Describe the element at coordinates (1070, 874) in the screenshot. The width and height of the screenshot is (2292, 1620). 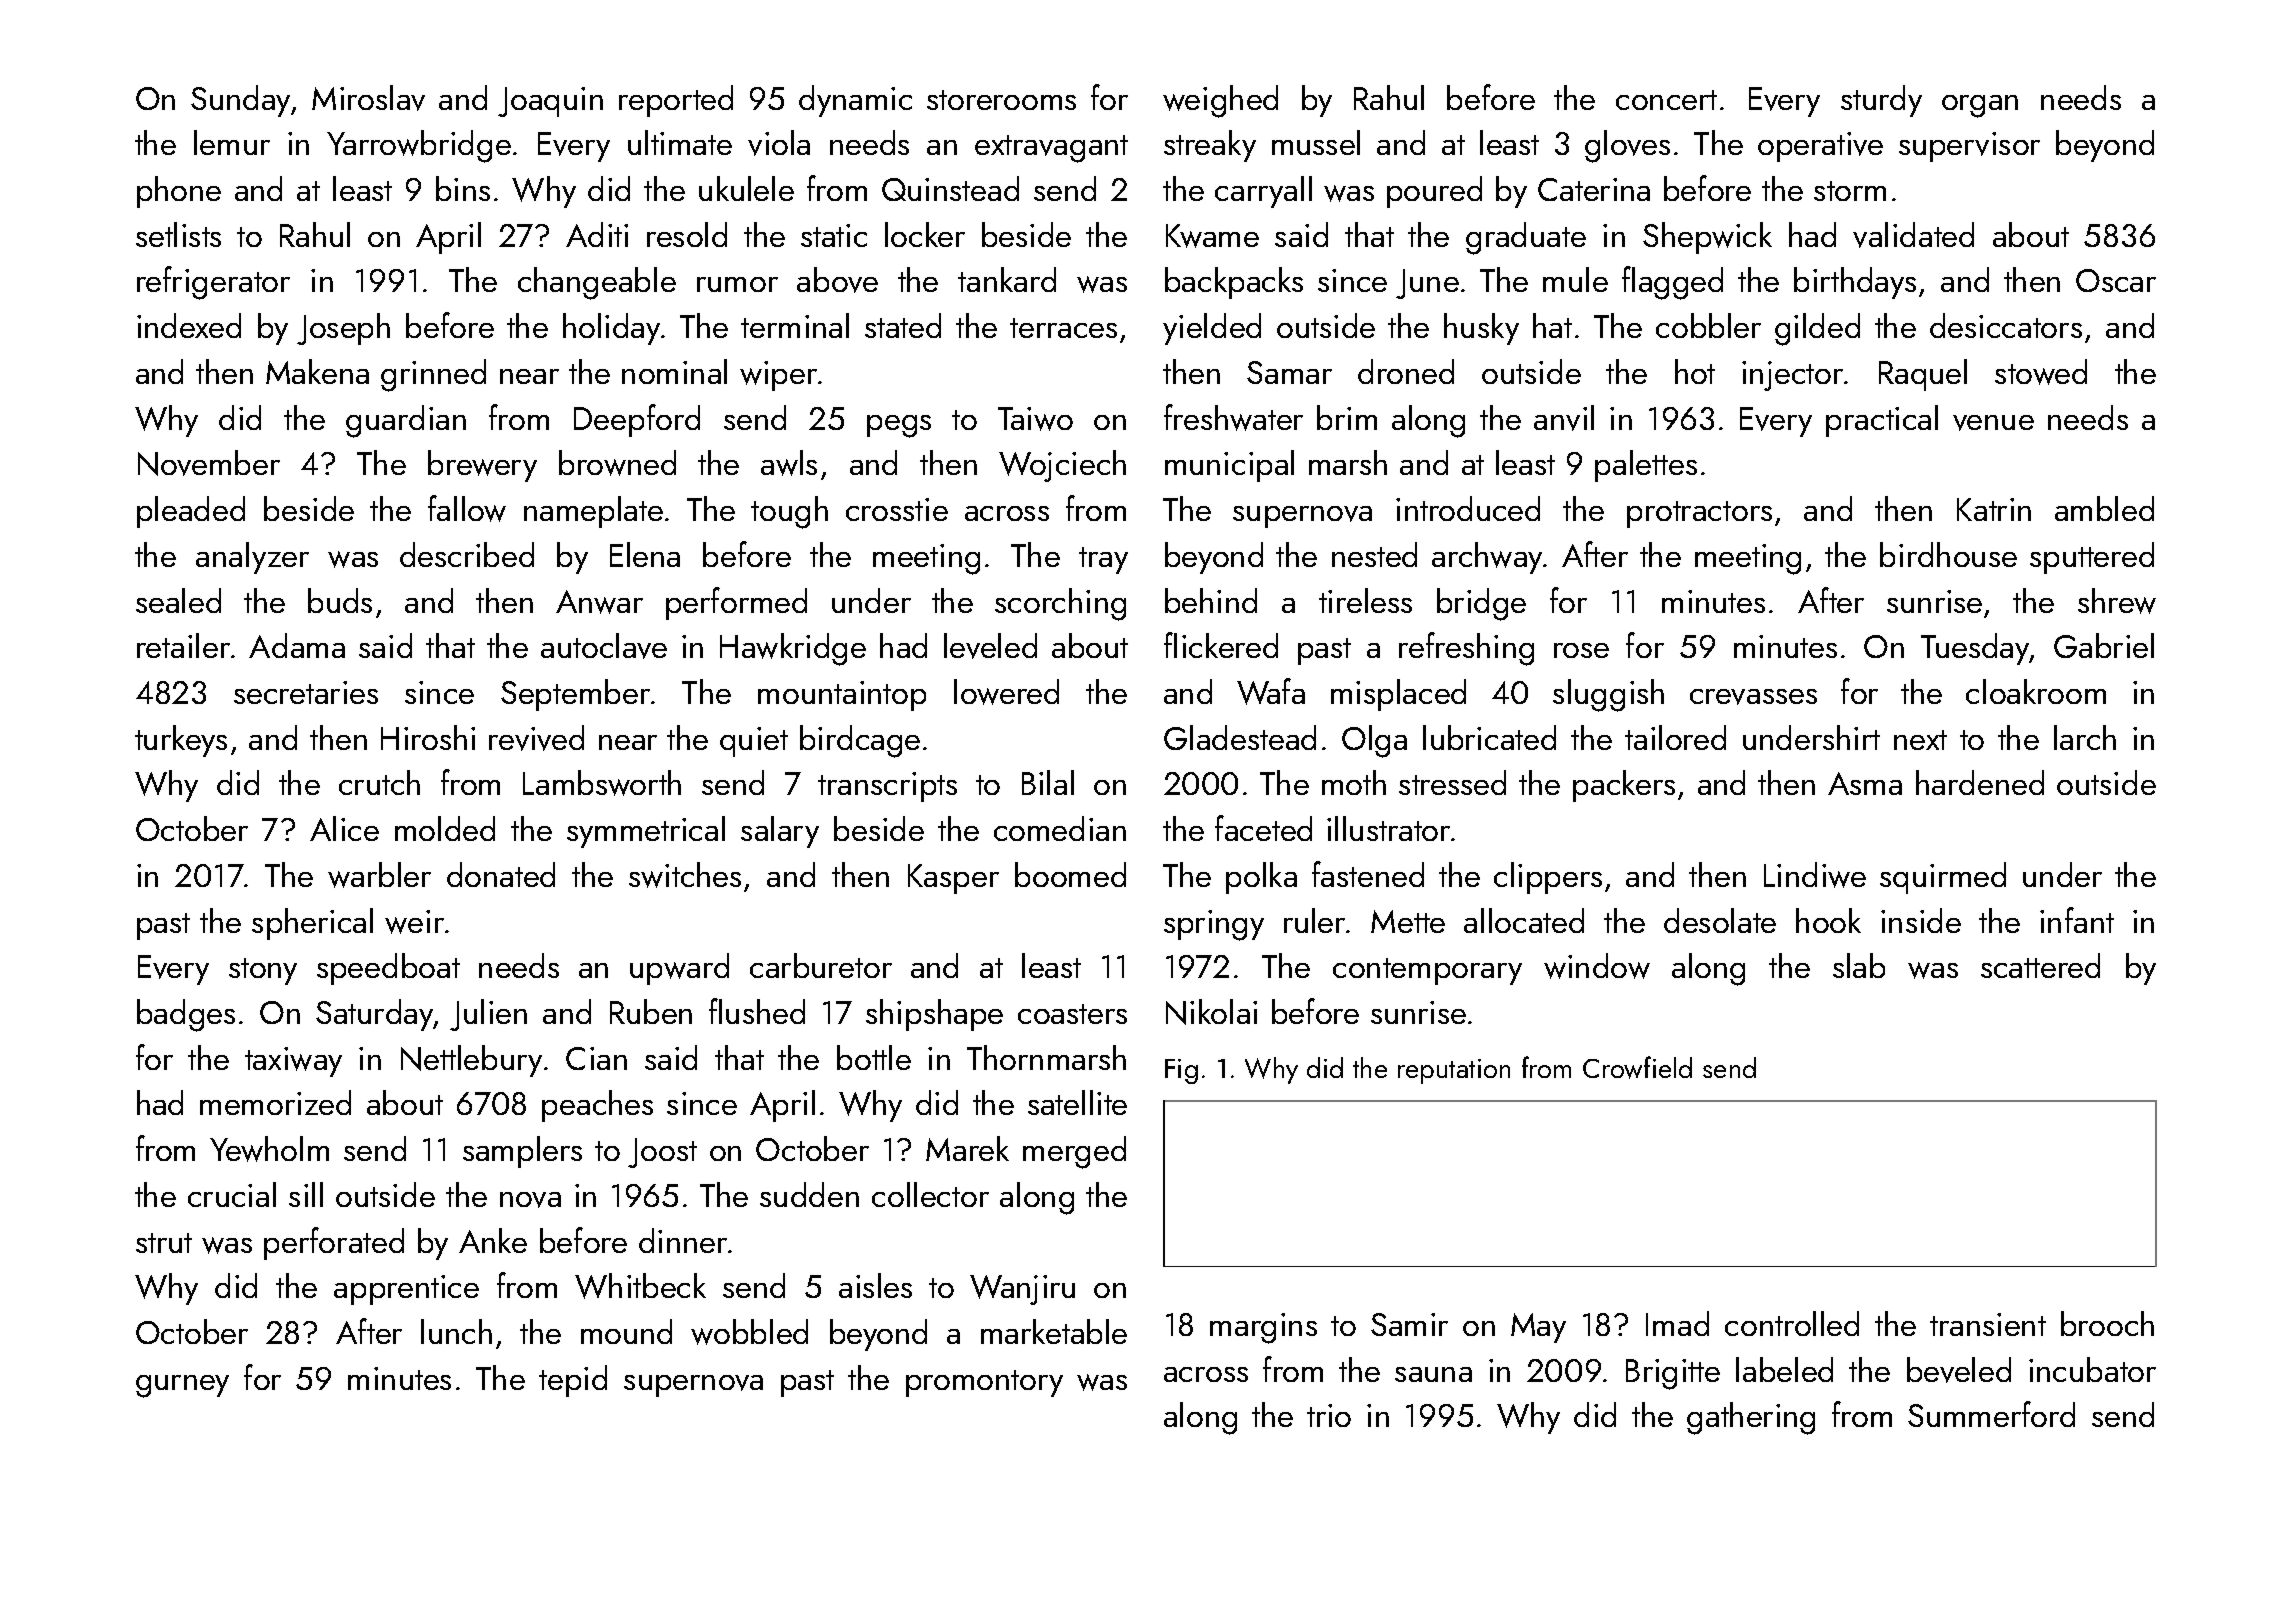
I see `boomed` at that location.
